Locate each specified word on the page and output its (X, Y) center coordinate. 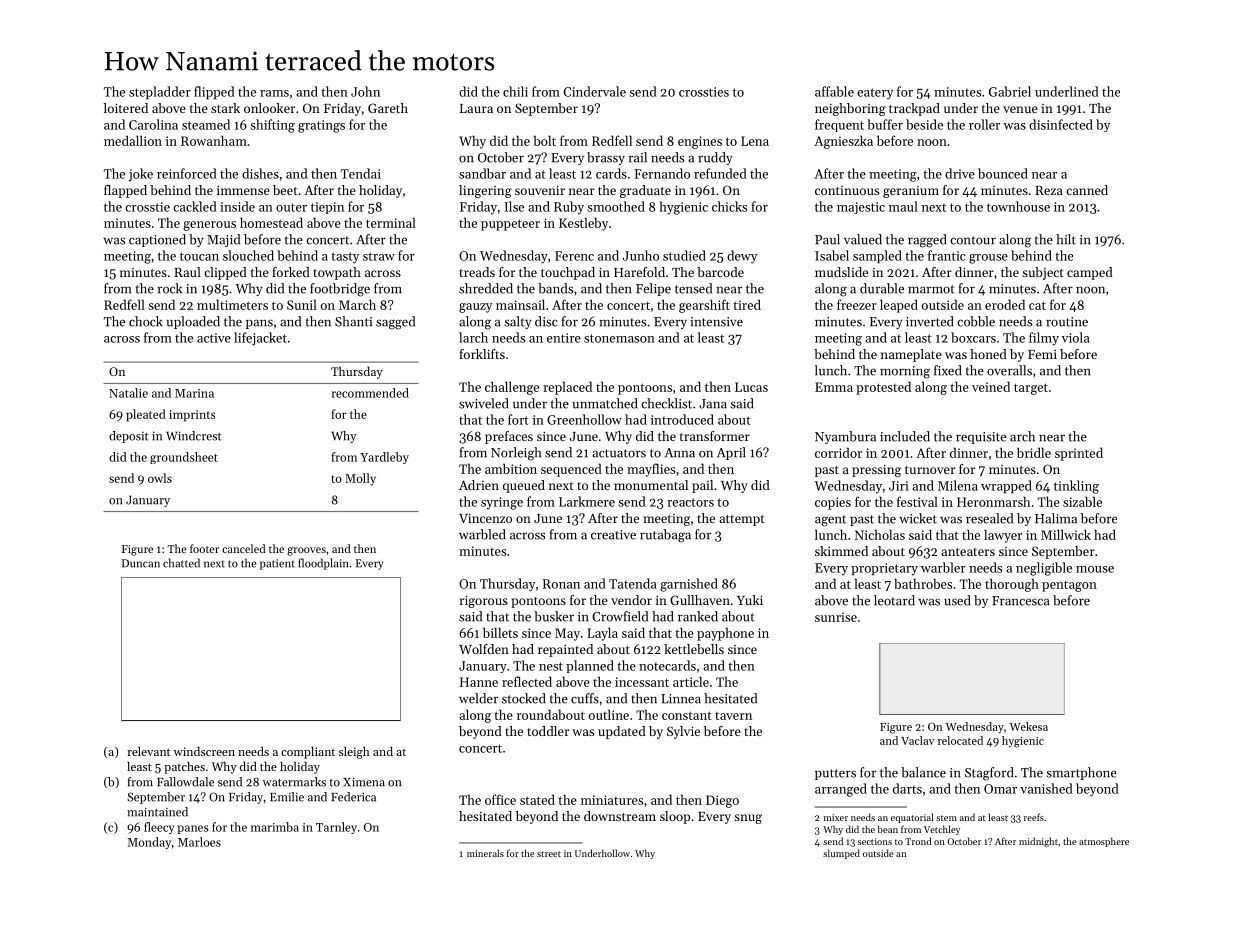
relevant (149, 751)
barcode (720, 272)
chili (515, 91)
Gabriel (1010, 91)
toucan (199, 256)
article (691, 681)
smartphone (1081, 773)
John (365, 91)
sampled (877, 257)
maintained (157, 812)
